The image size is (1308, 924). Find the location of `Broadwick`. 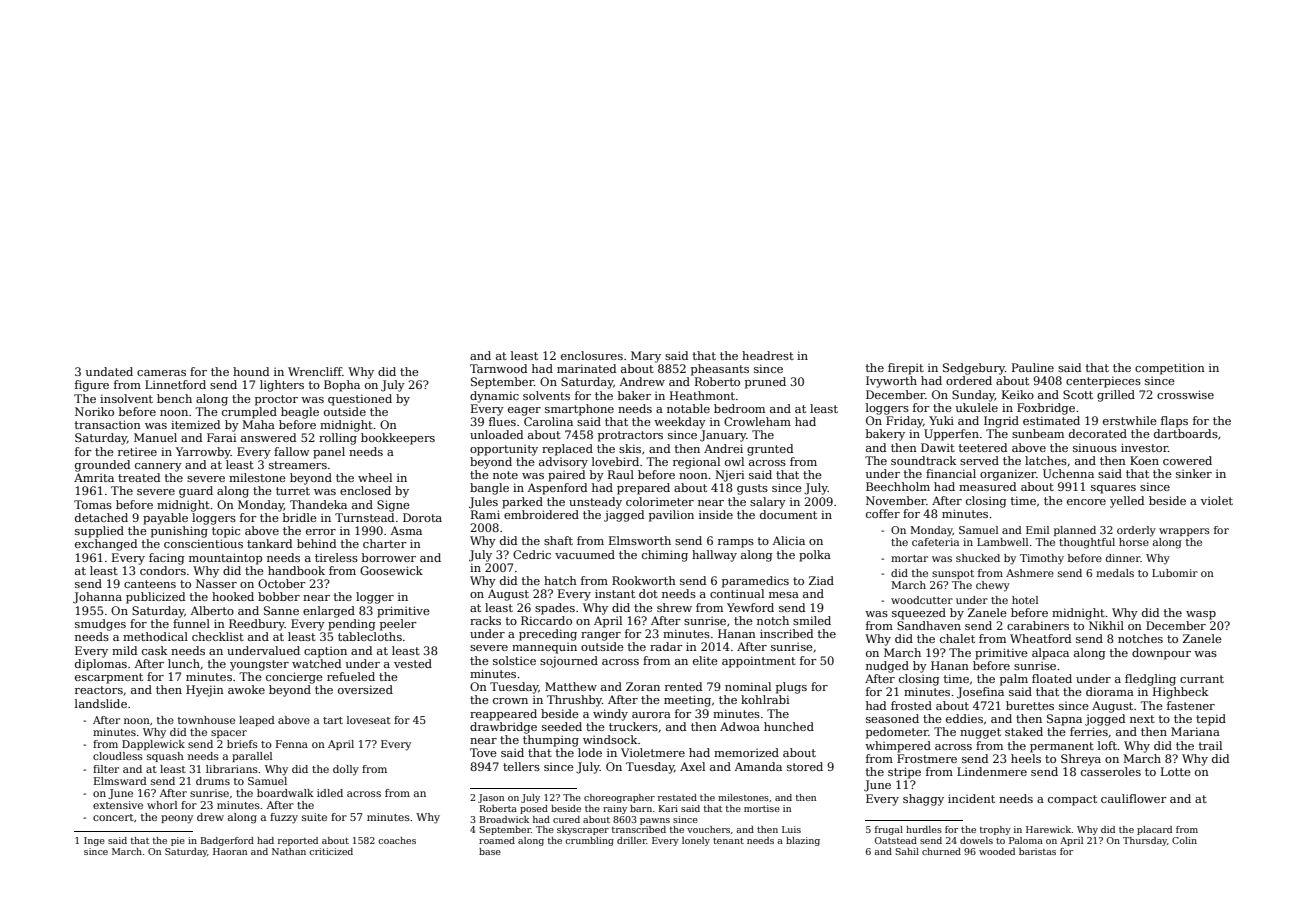

Broadwick is located at coordinates (504, 819).
